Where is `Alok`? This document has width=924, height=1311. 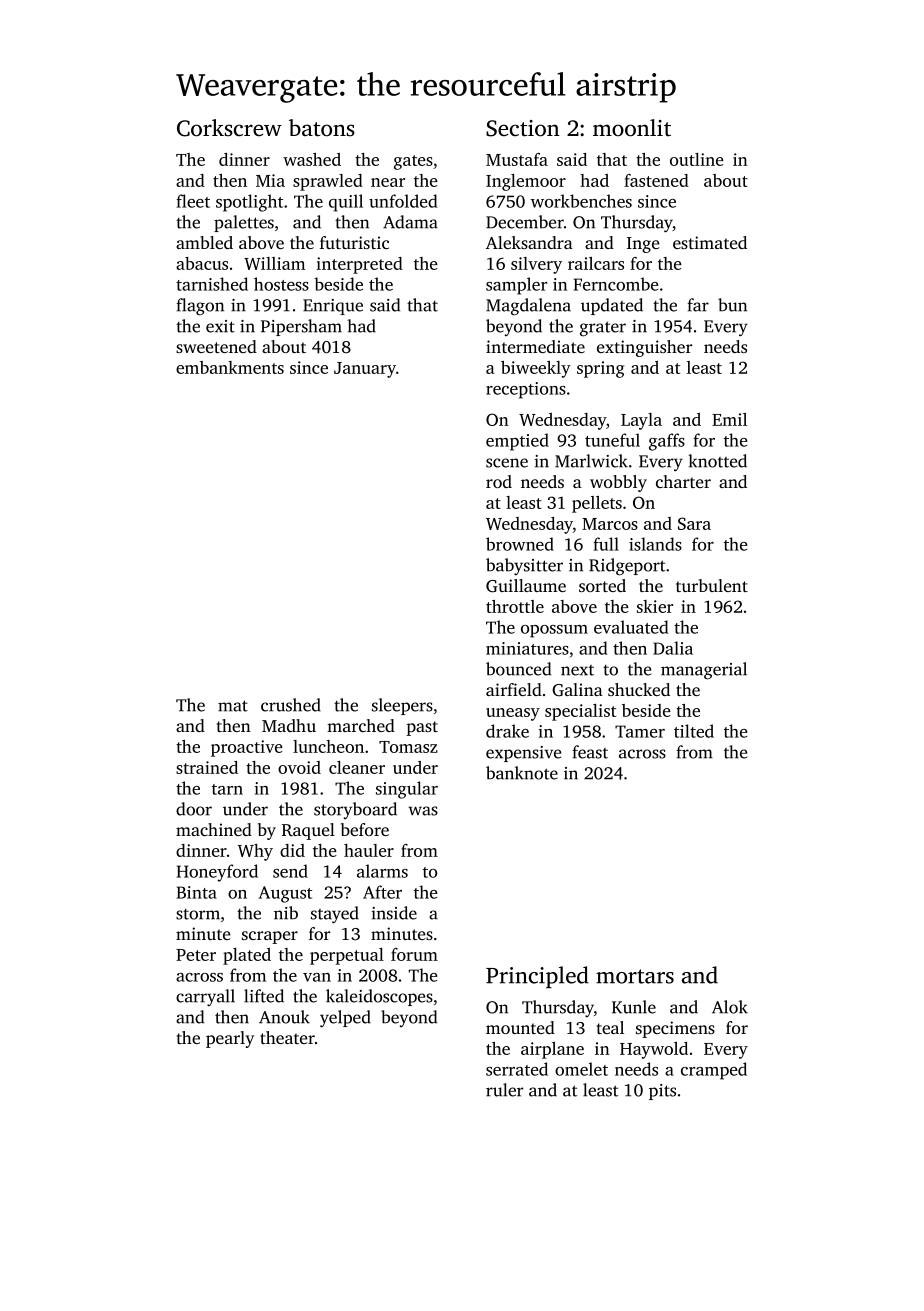 Alok is located at coordinates (730, 1007).
